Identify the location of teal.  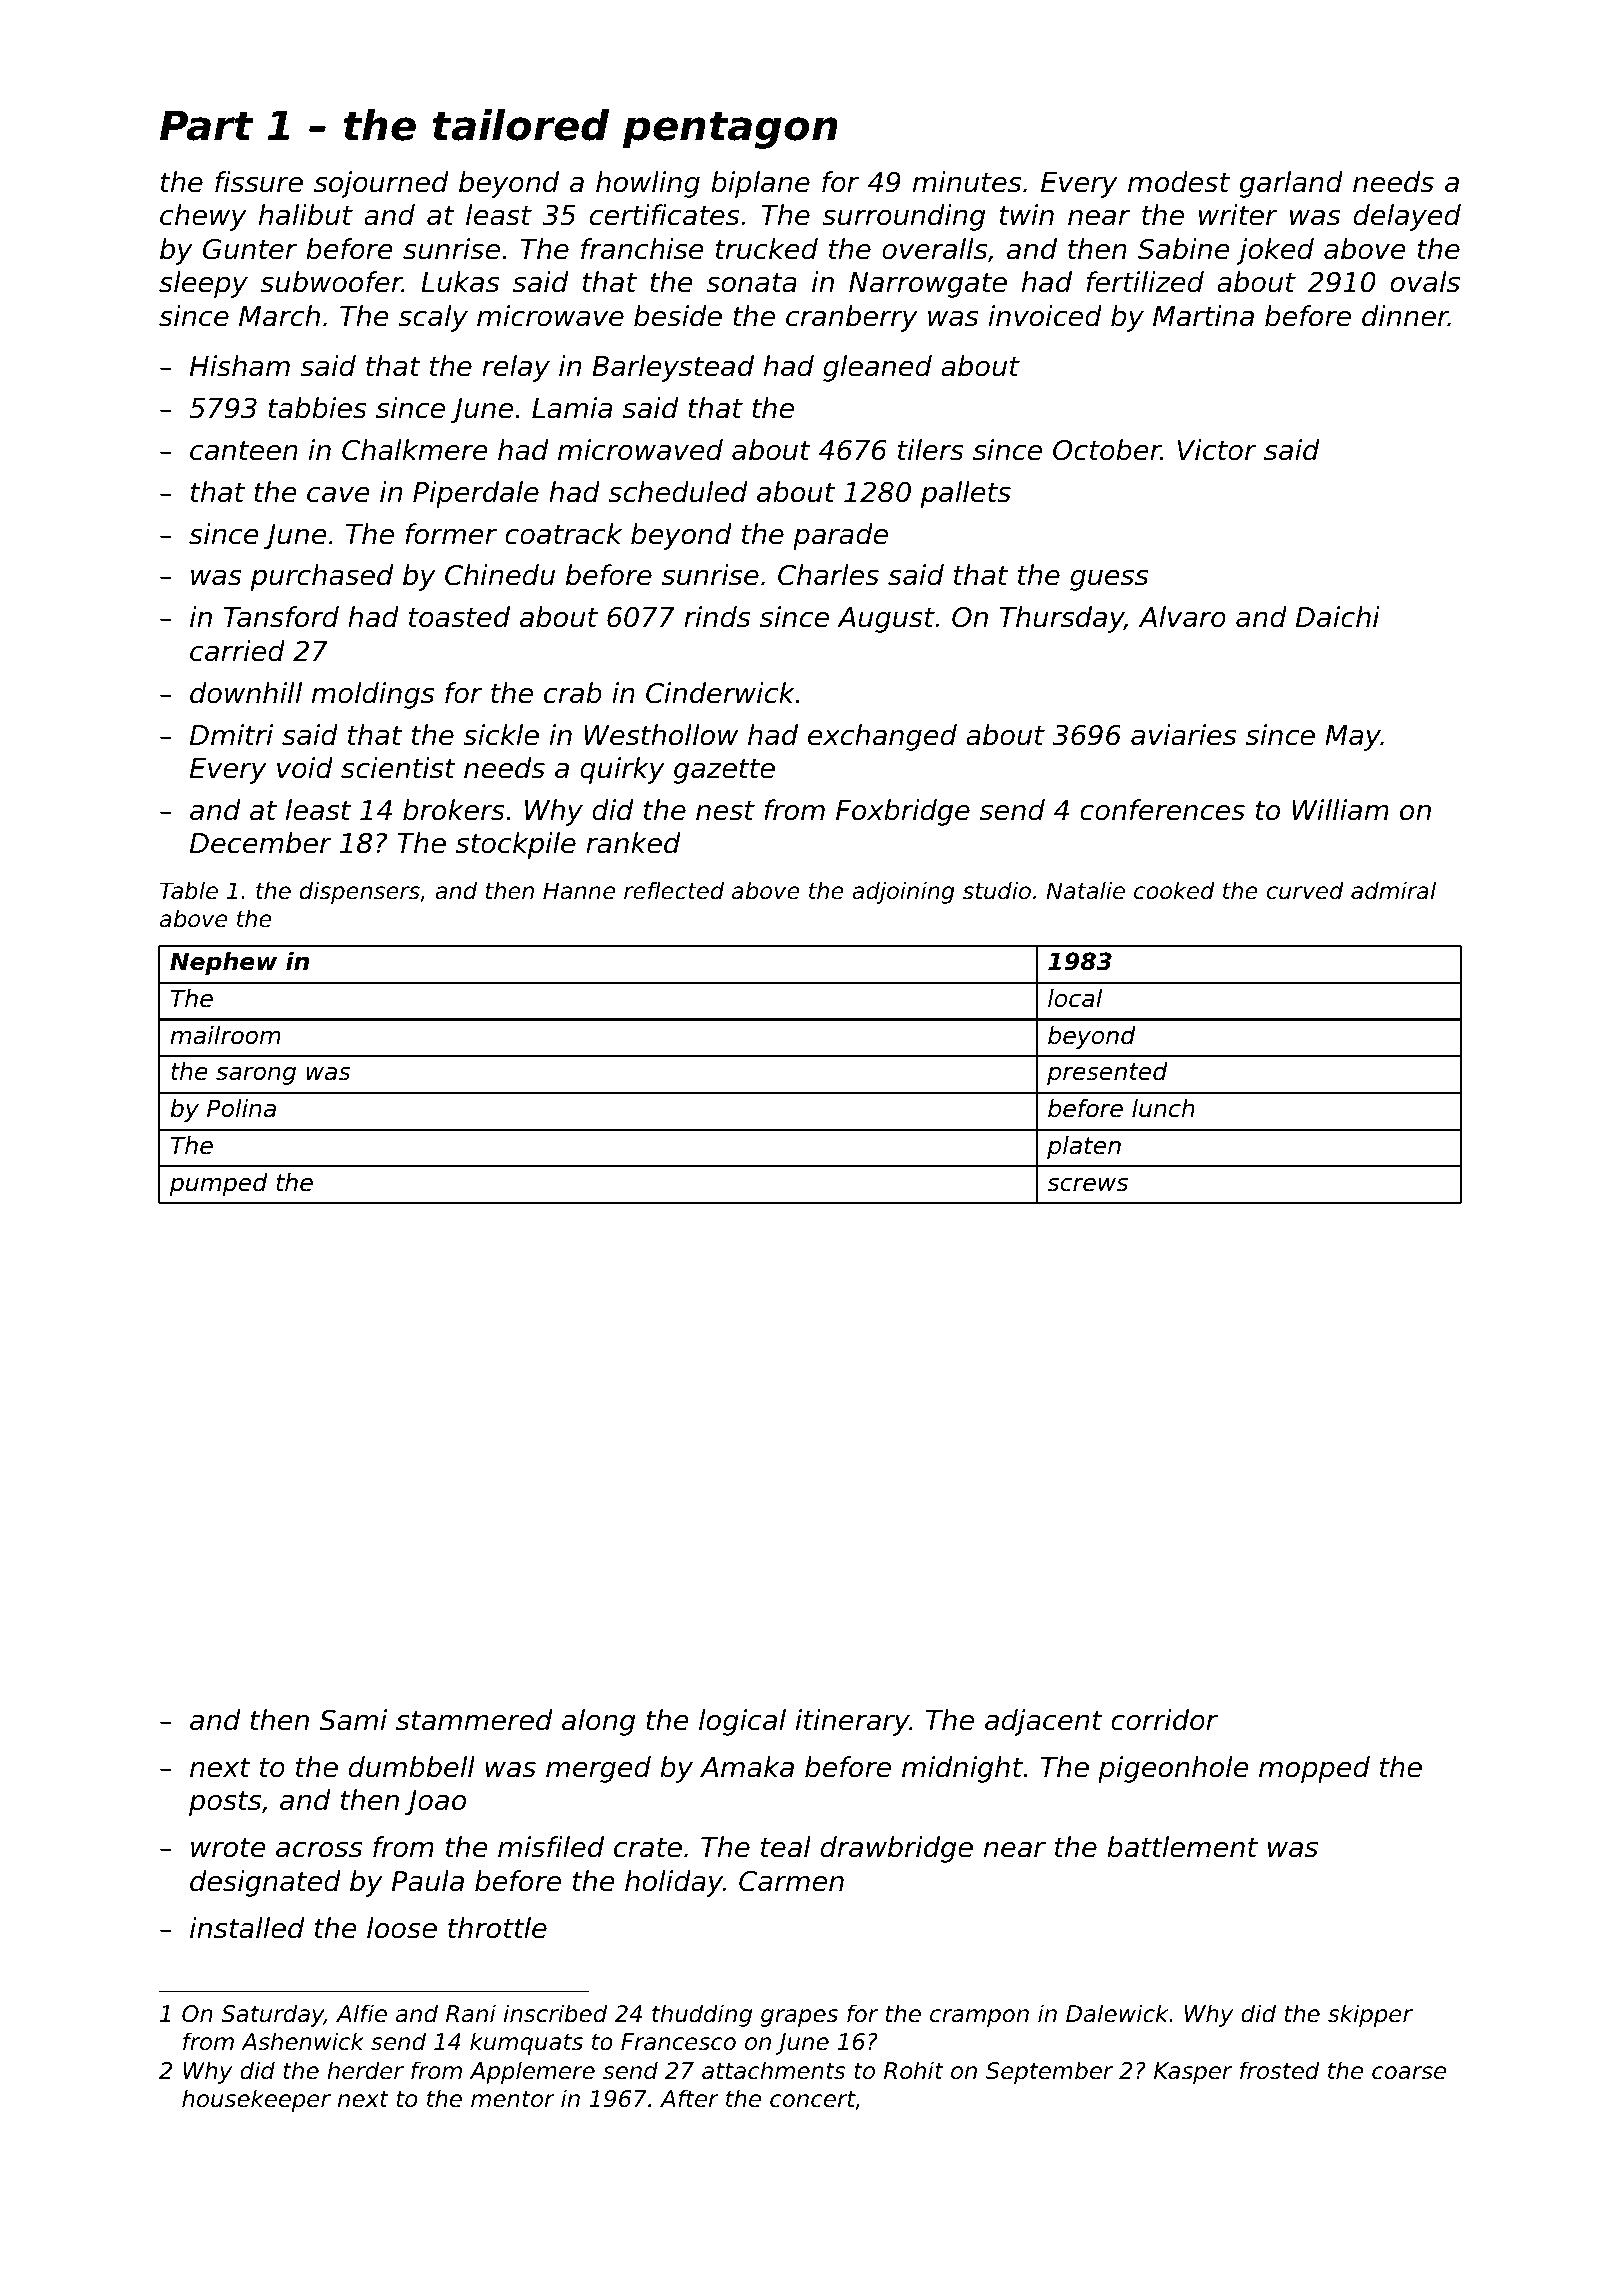
(786, 1847).
